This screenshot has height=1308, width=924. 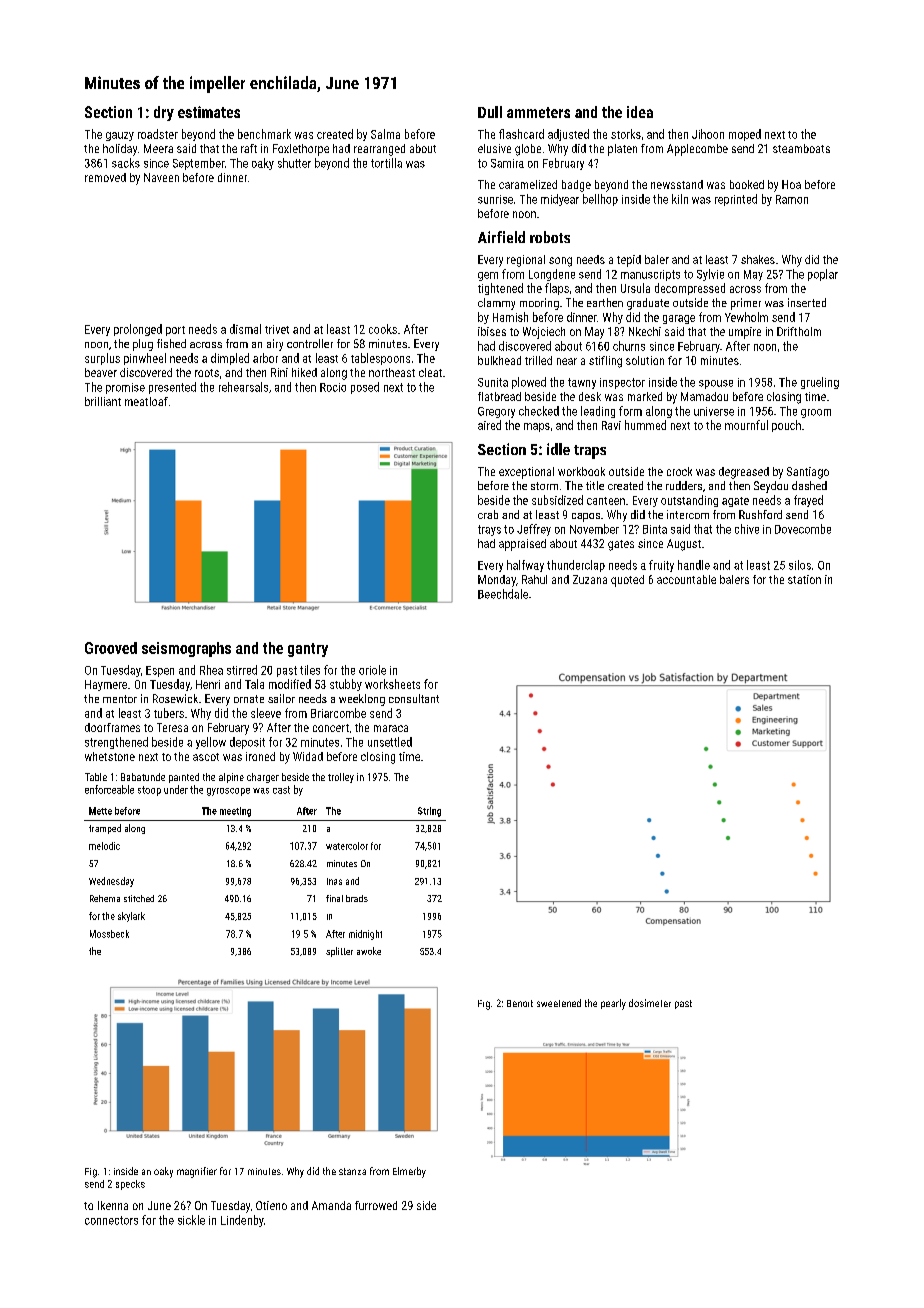 What do you see at coordinates (386, 163) in the screenshot?
I see `tortilla` at bounding box center [386, 163].
